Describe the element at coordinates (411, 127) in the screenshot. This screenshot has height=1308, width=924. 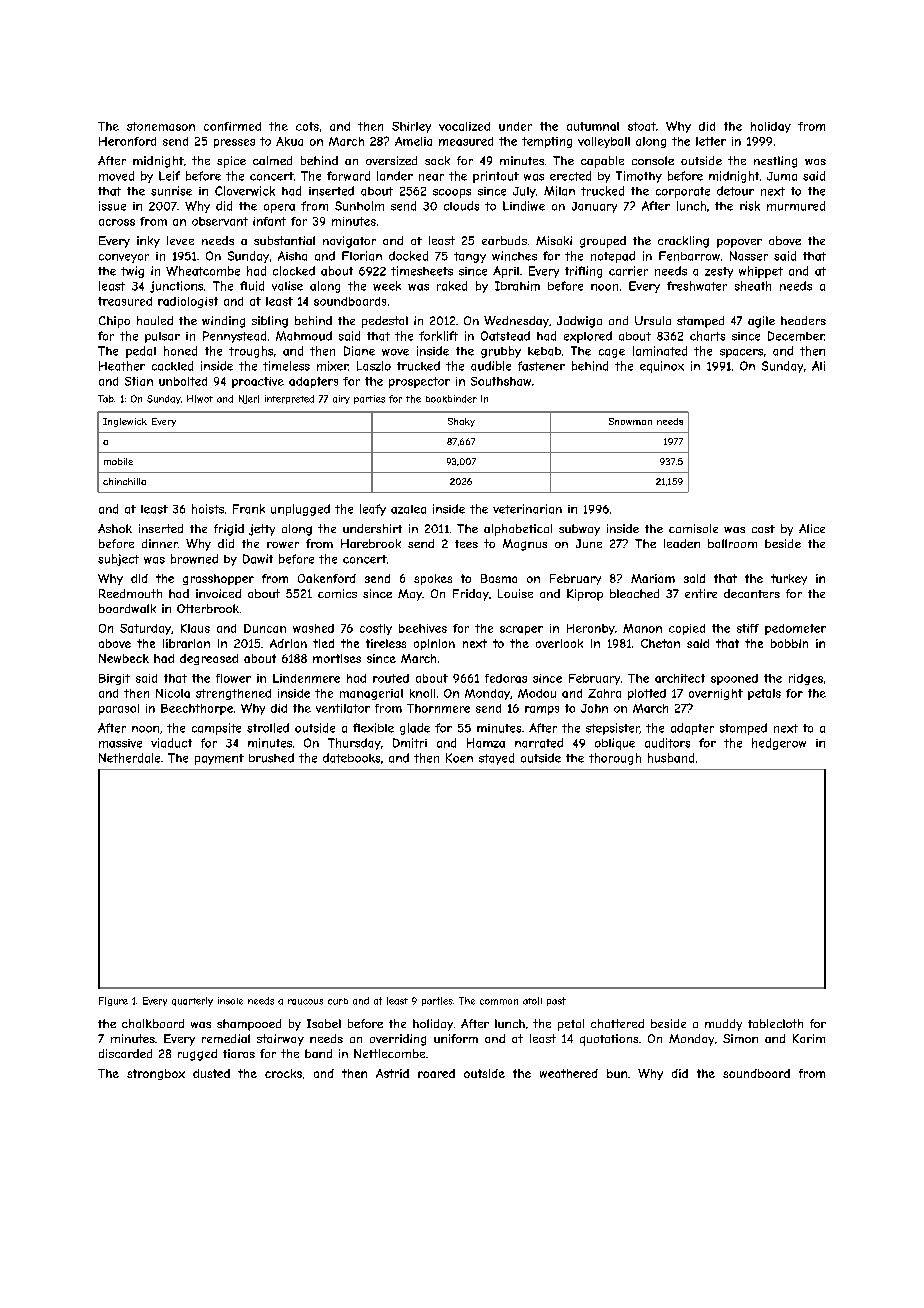
I see `Shirley` at that location.
